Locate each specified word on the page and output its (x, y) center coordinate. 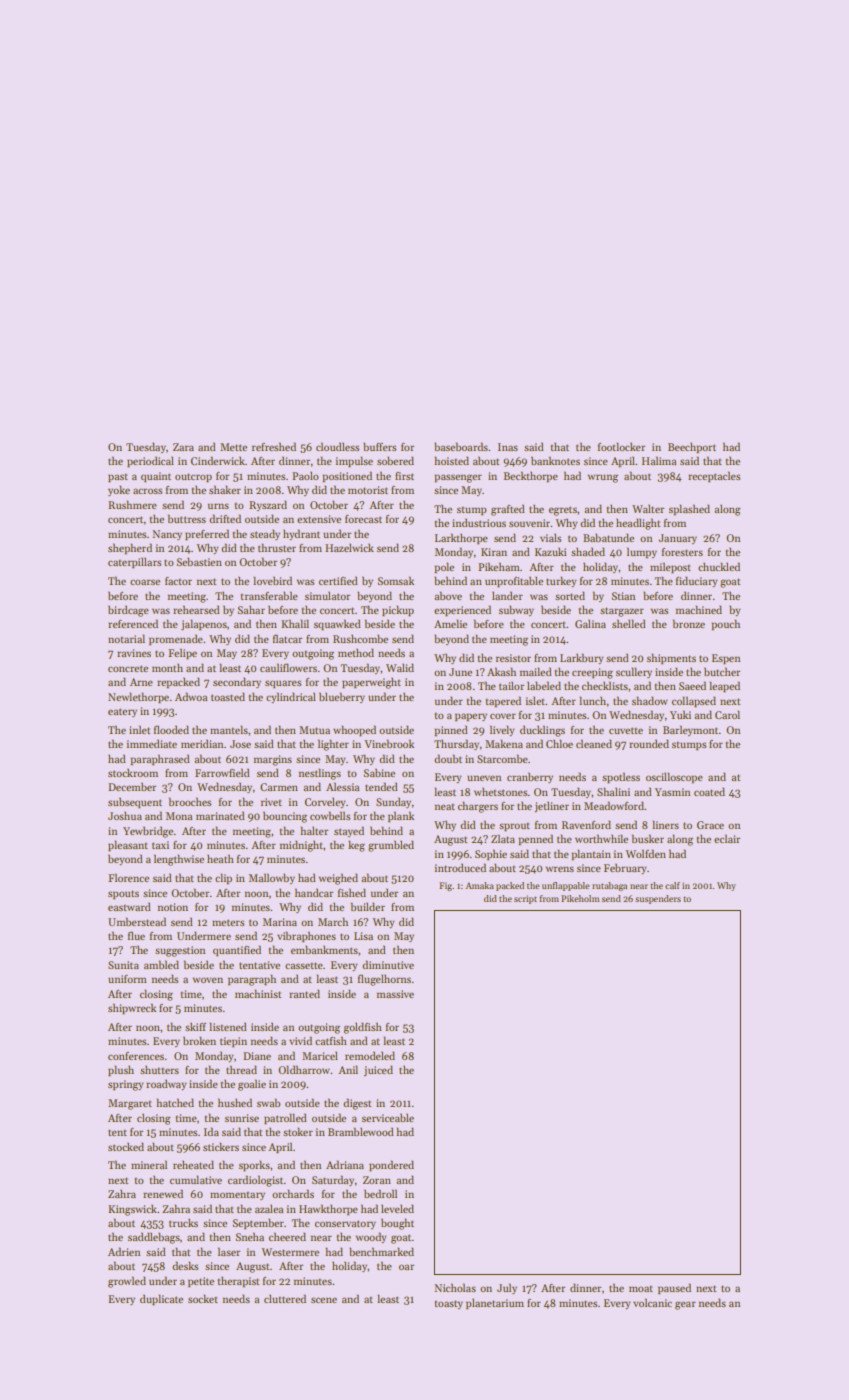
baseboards (461, 446)
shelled (629, 623)
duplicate (161, 1299)
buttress (187, 518)
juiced (378, 1071)
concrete (128, 668)
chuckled (719, 566)
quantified (237, 950)
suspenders (658, 899)
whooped (354, 730)
